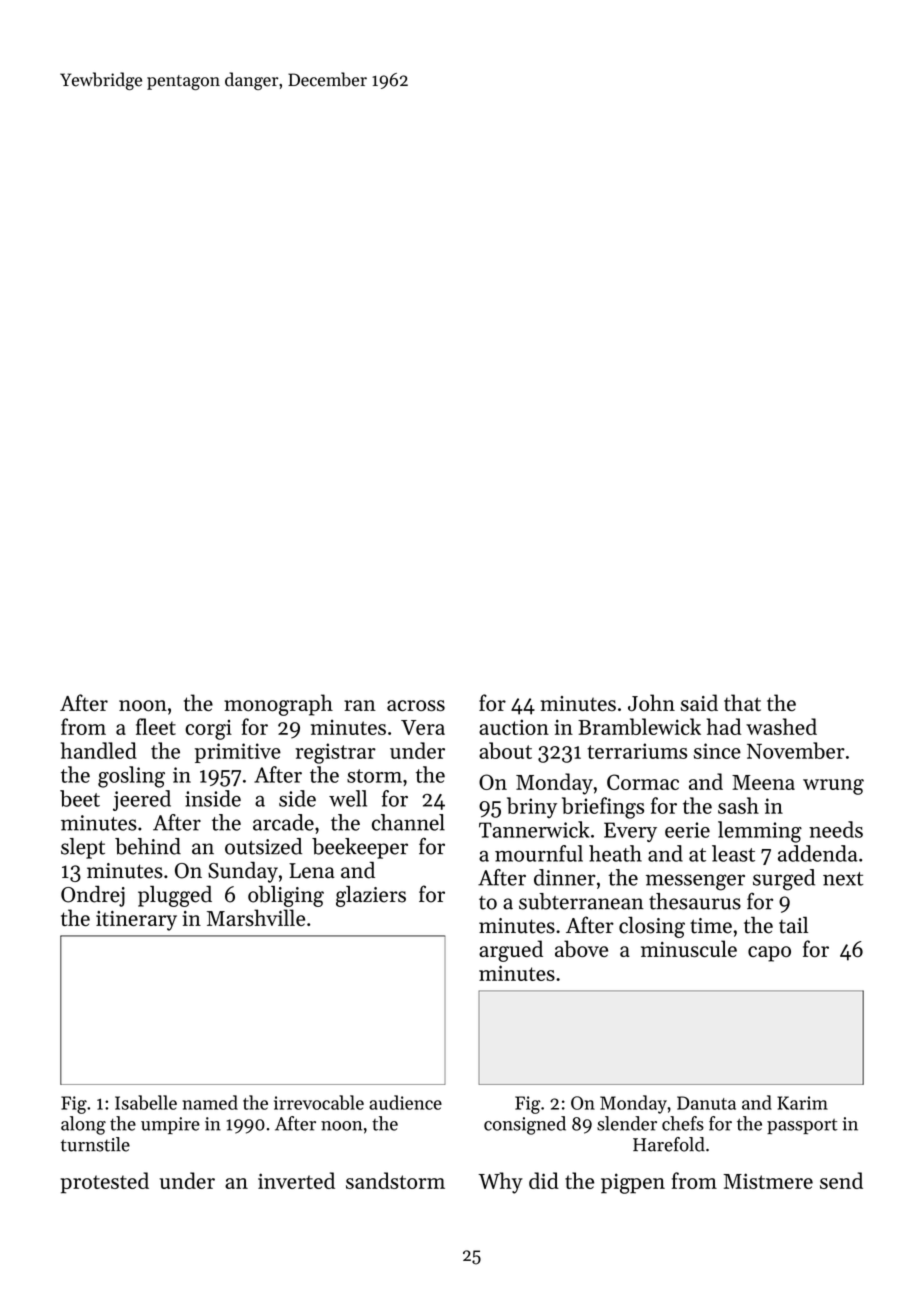 This screenshot has height=1314, width=924. What do you see at coordinates (170, 1125) in the screenshot?
I see `umpire` at bounding box center [170, 1125].
